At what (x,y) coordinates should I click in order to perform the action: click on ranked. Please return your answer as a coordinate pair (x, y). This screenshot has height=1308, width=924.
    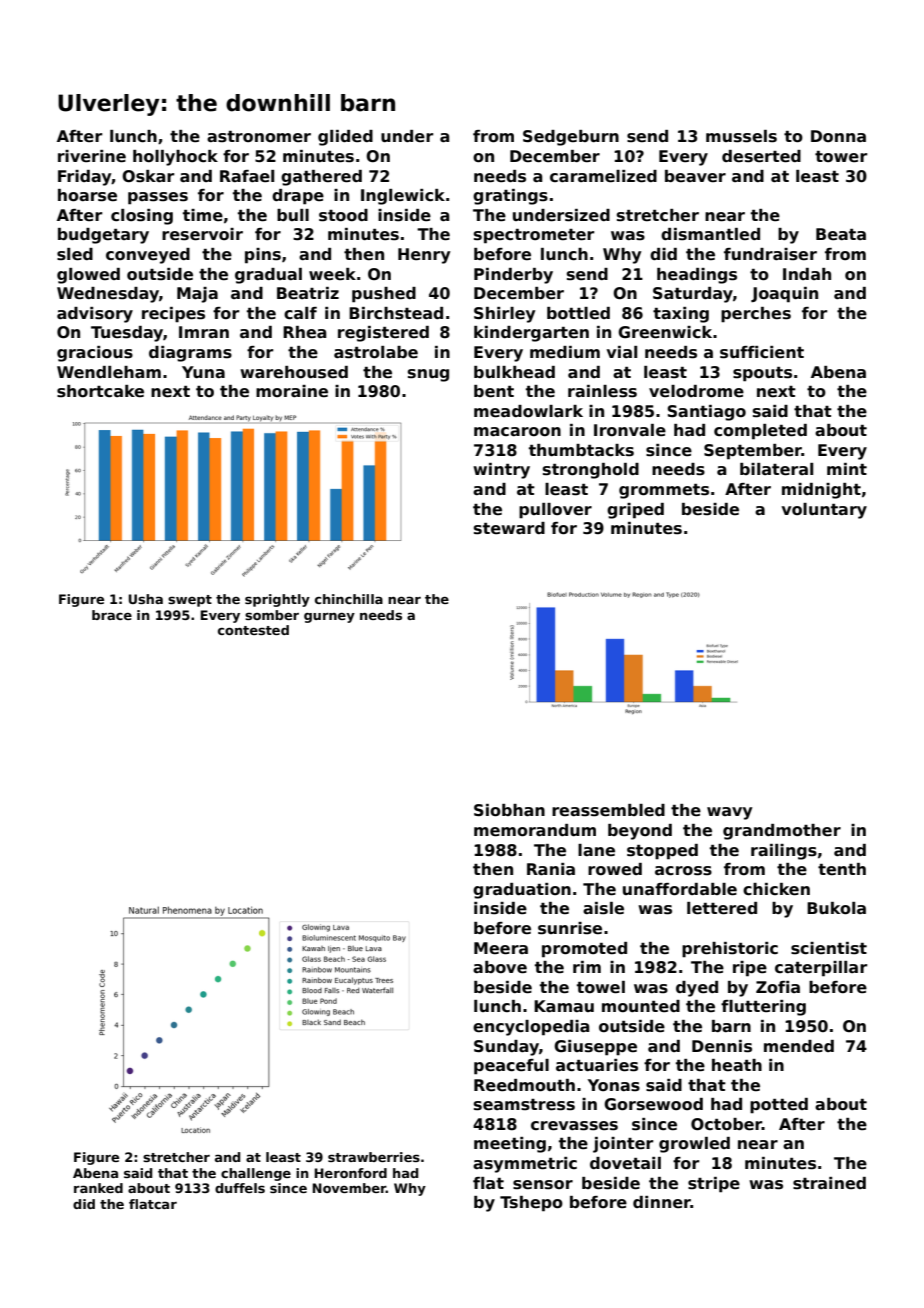
    Looking at the image, I should click on (98, 1188).
